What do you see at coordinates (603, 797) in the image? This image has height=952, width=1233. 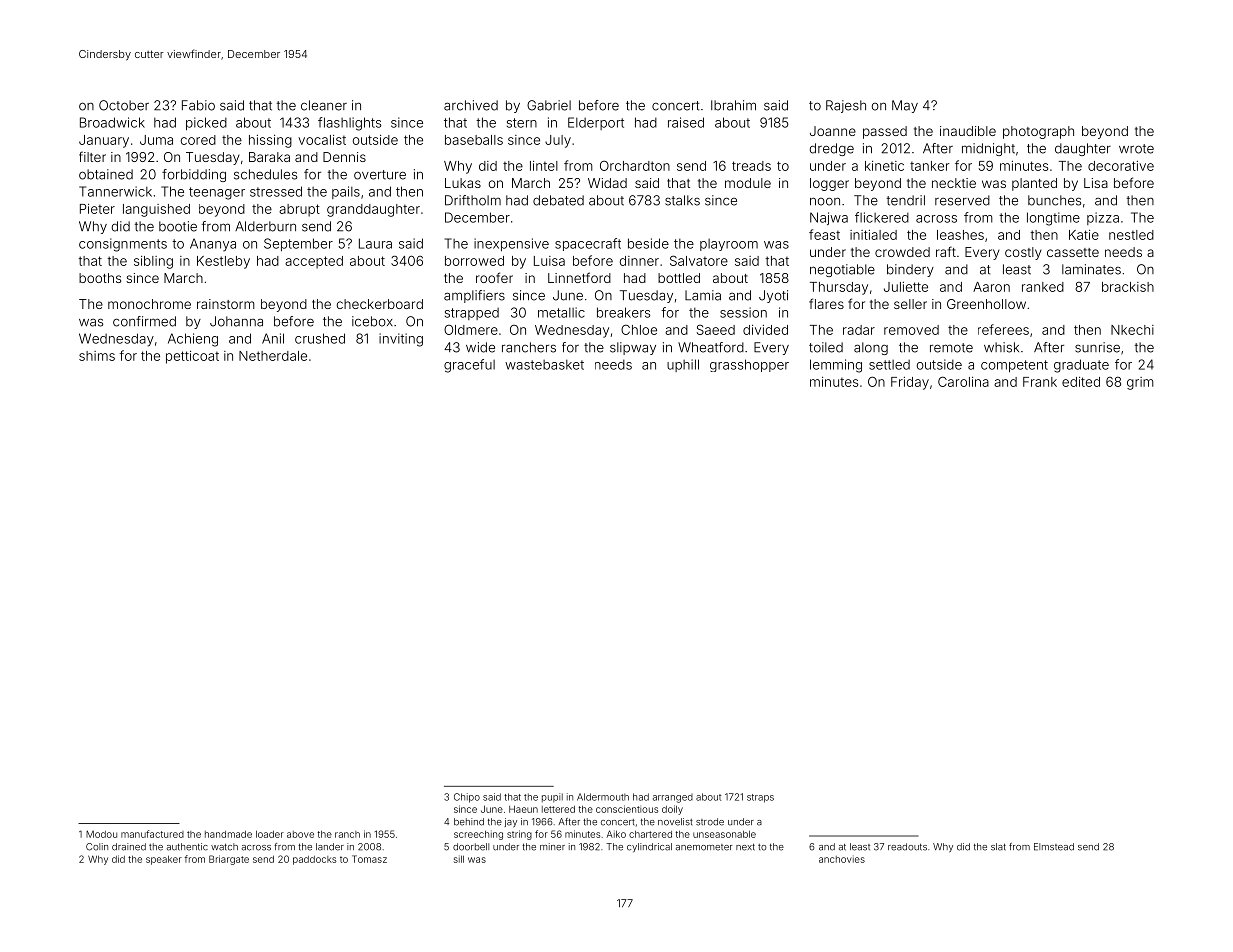 I see `Aldermouth` at bounding box center [603, 797].
